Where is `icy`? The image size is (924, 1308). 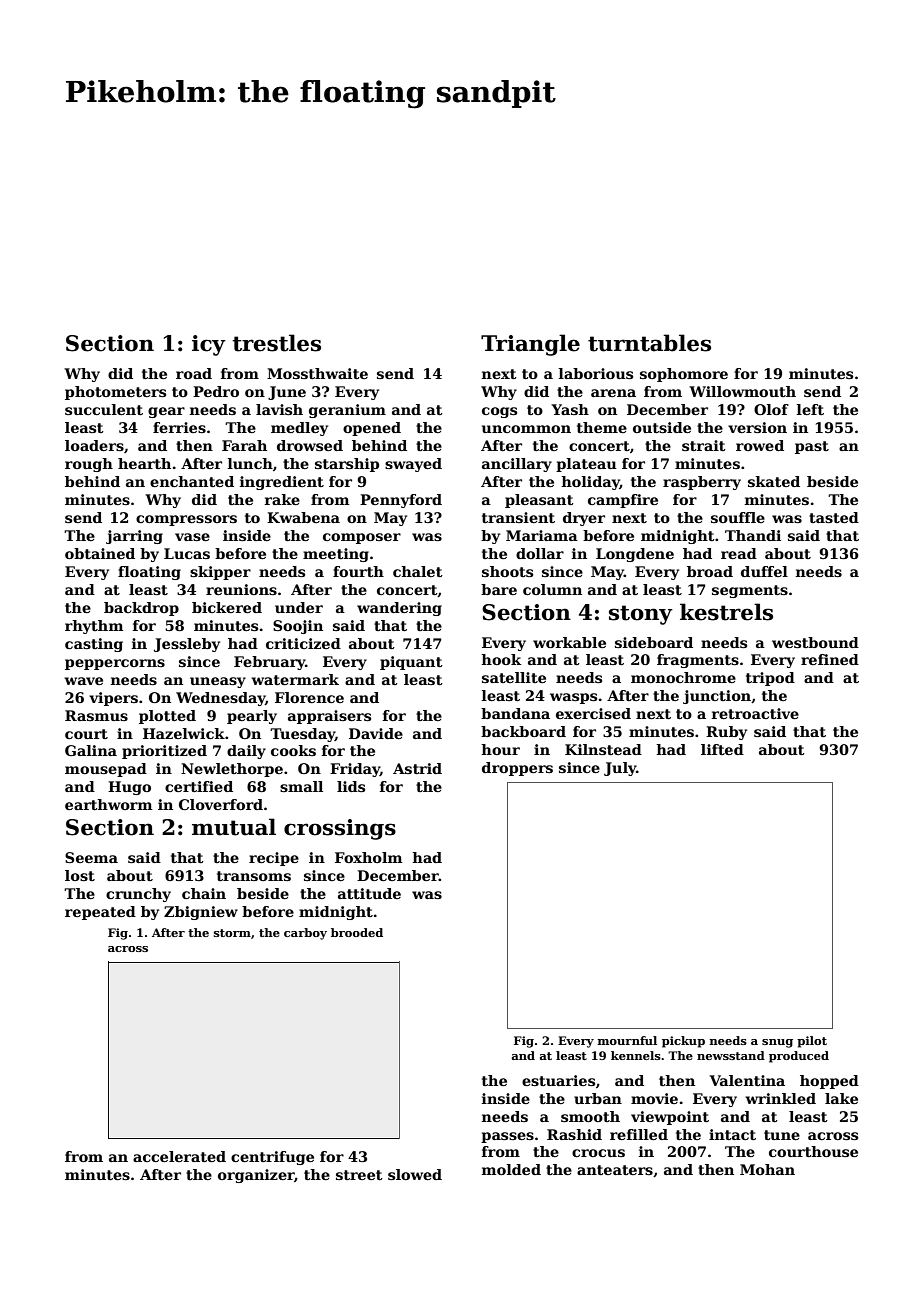 icy is located at coordinates (209, 345).
